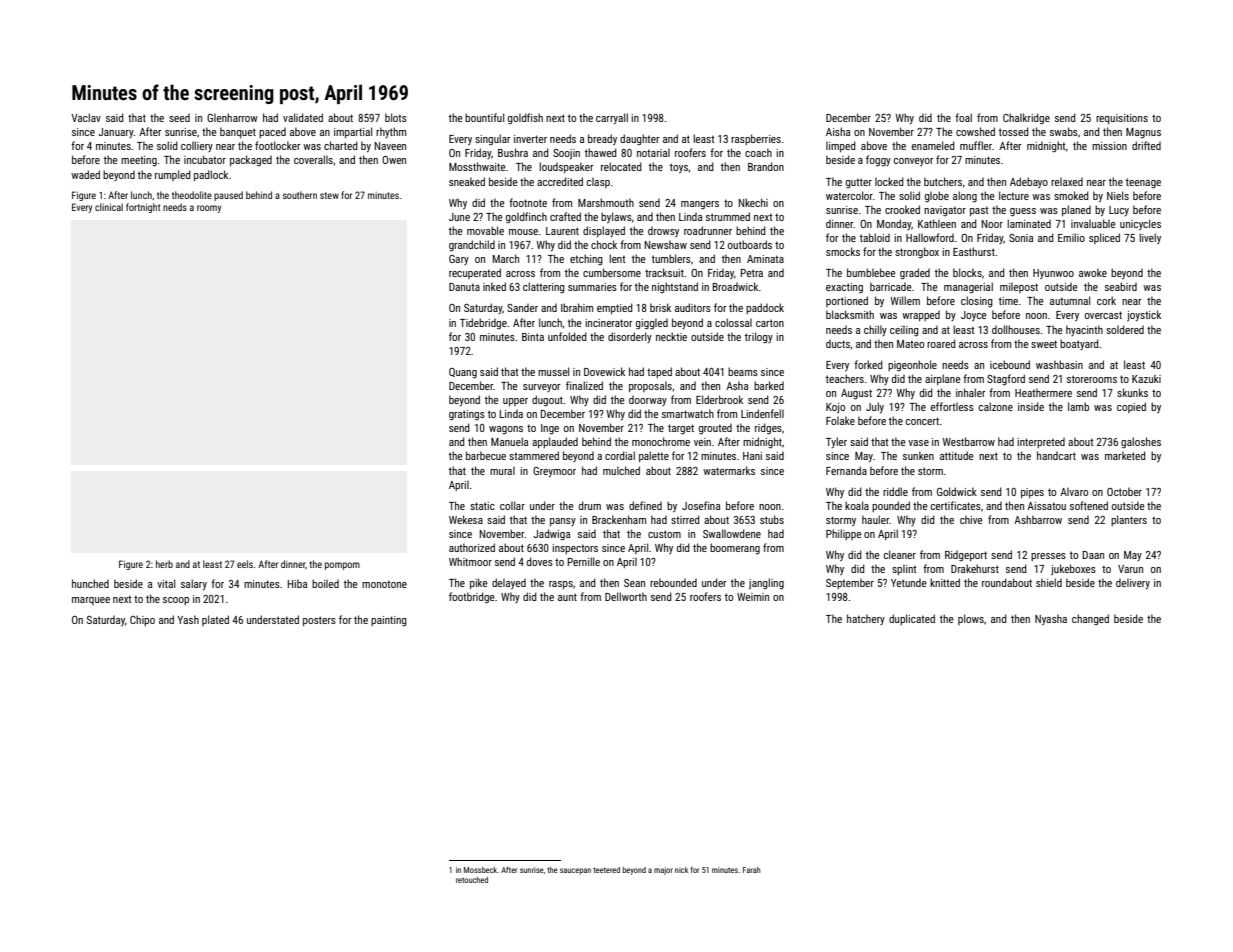  Describe the element at coordinates (1074, 491) in the page. I see `Alvaro` at that location.
